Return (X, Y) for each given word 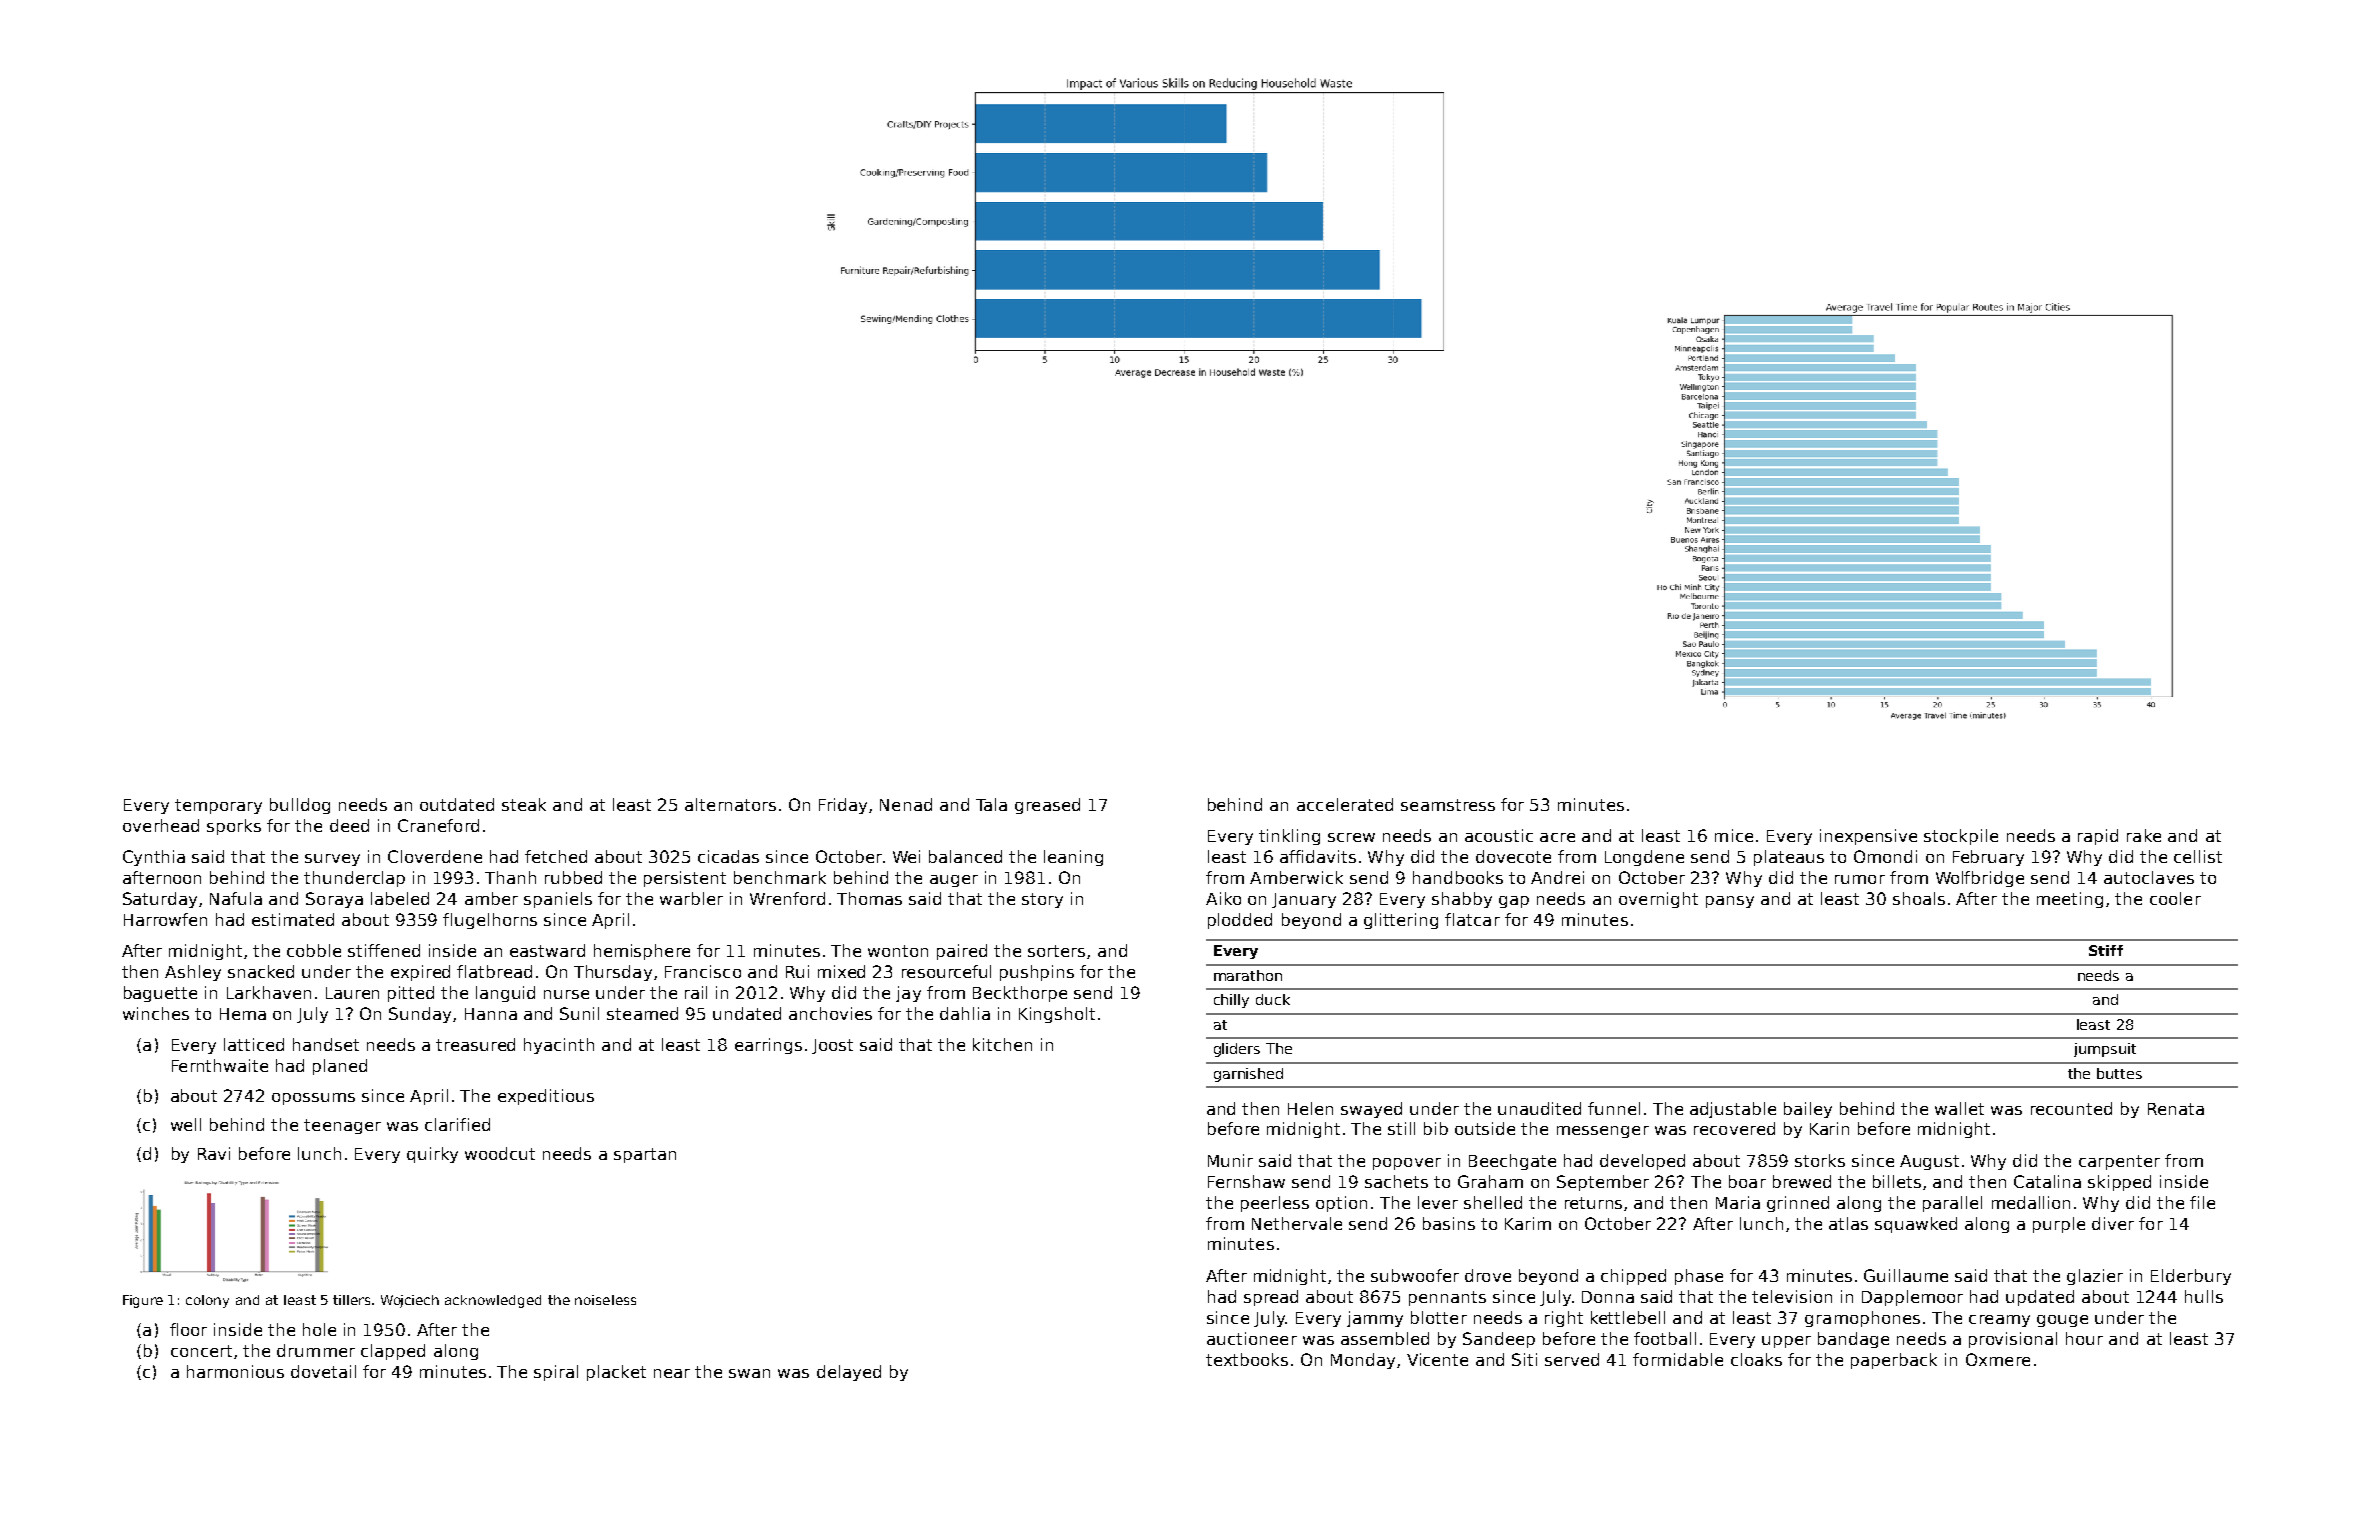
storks (1820, 1160)
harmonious (235, 1371)
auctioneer (1252, 1338)
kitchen (1002, 1044)
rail (696, 992)
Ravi (214, 1153)
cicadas (728, 856)
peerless (1275, 1204)
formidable (1678, 1359)
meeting (2070, 900)
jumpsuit (2105, 1050)
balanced (965, 856)
